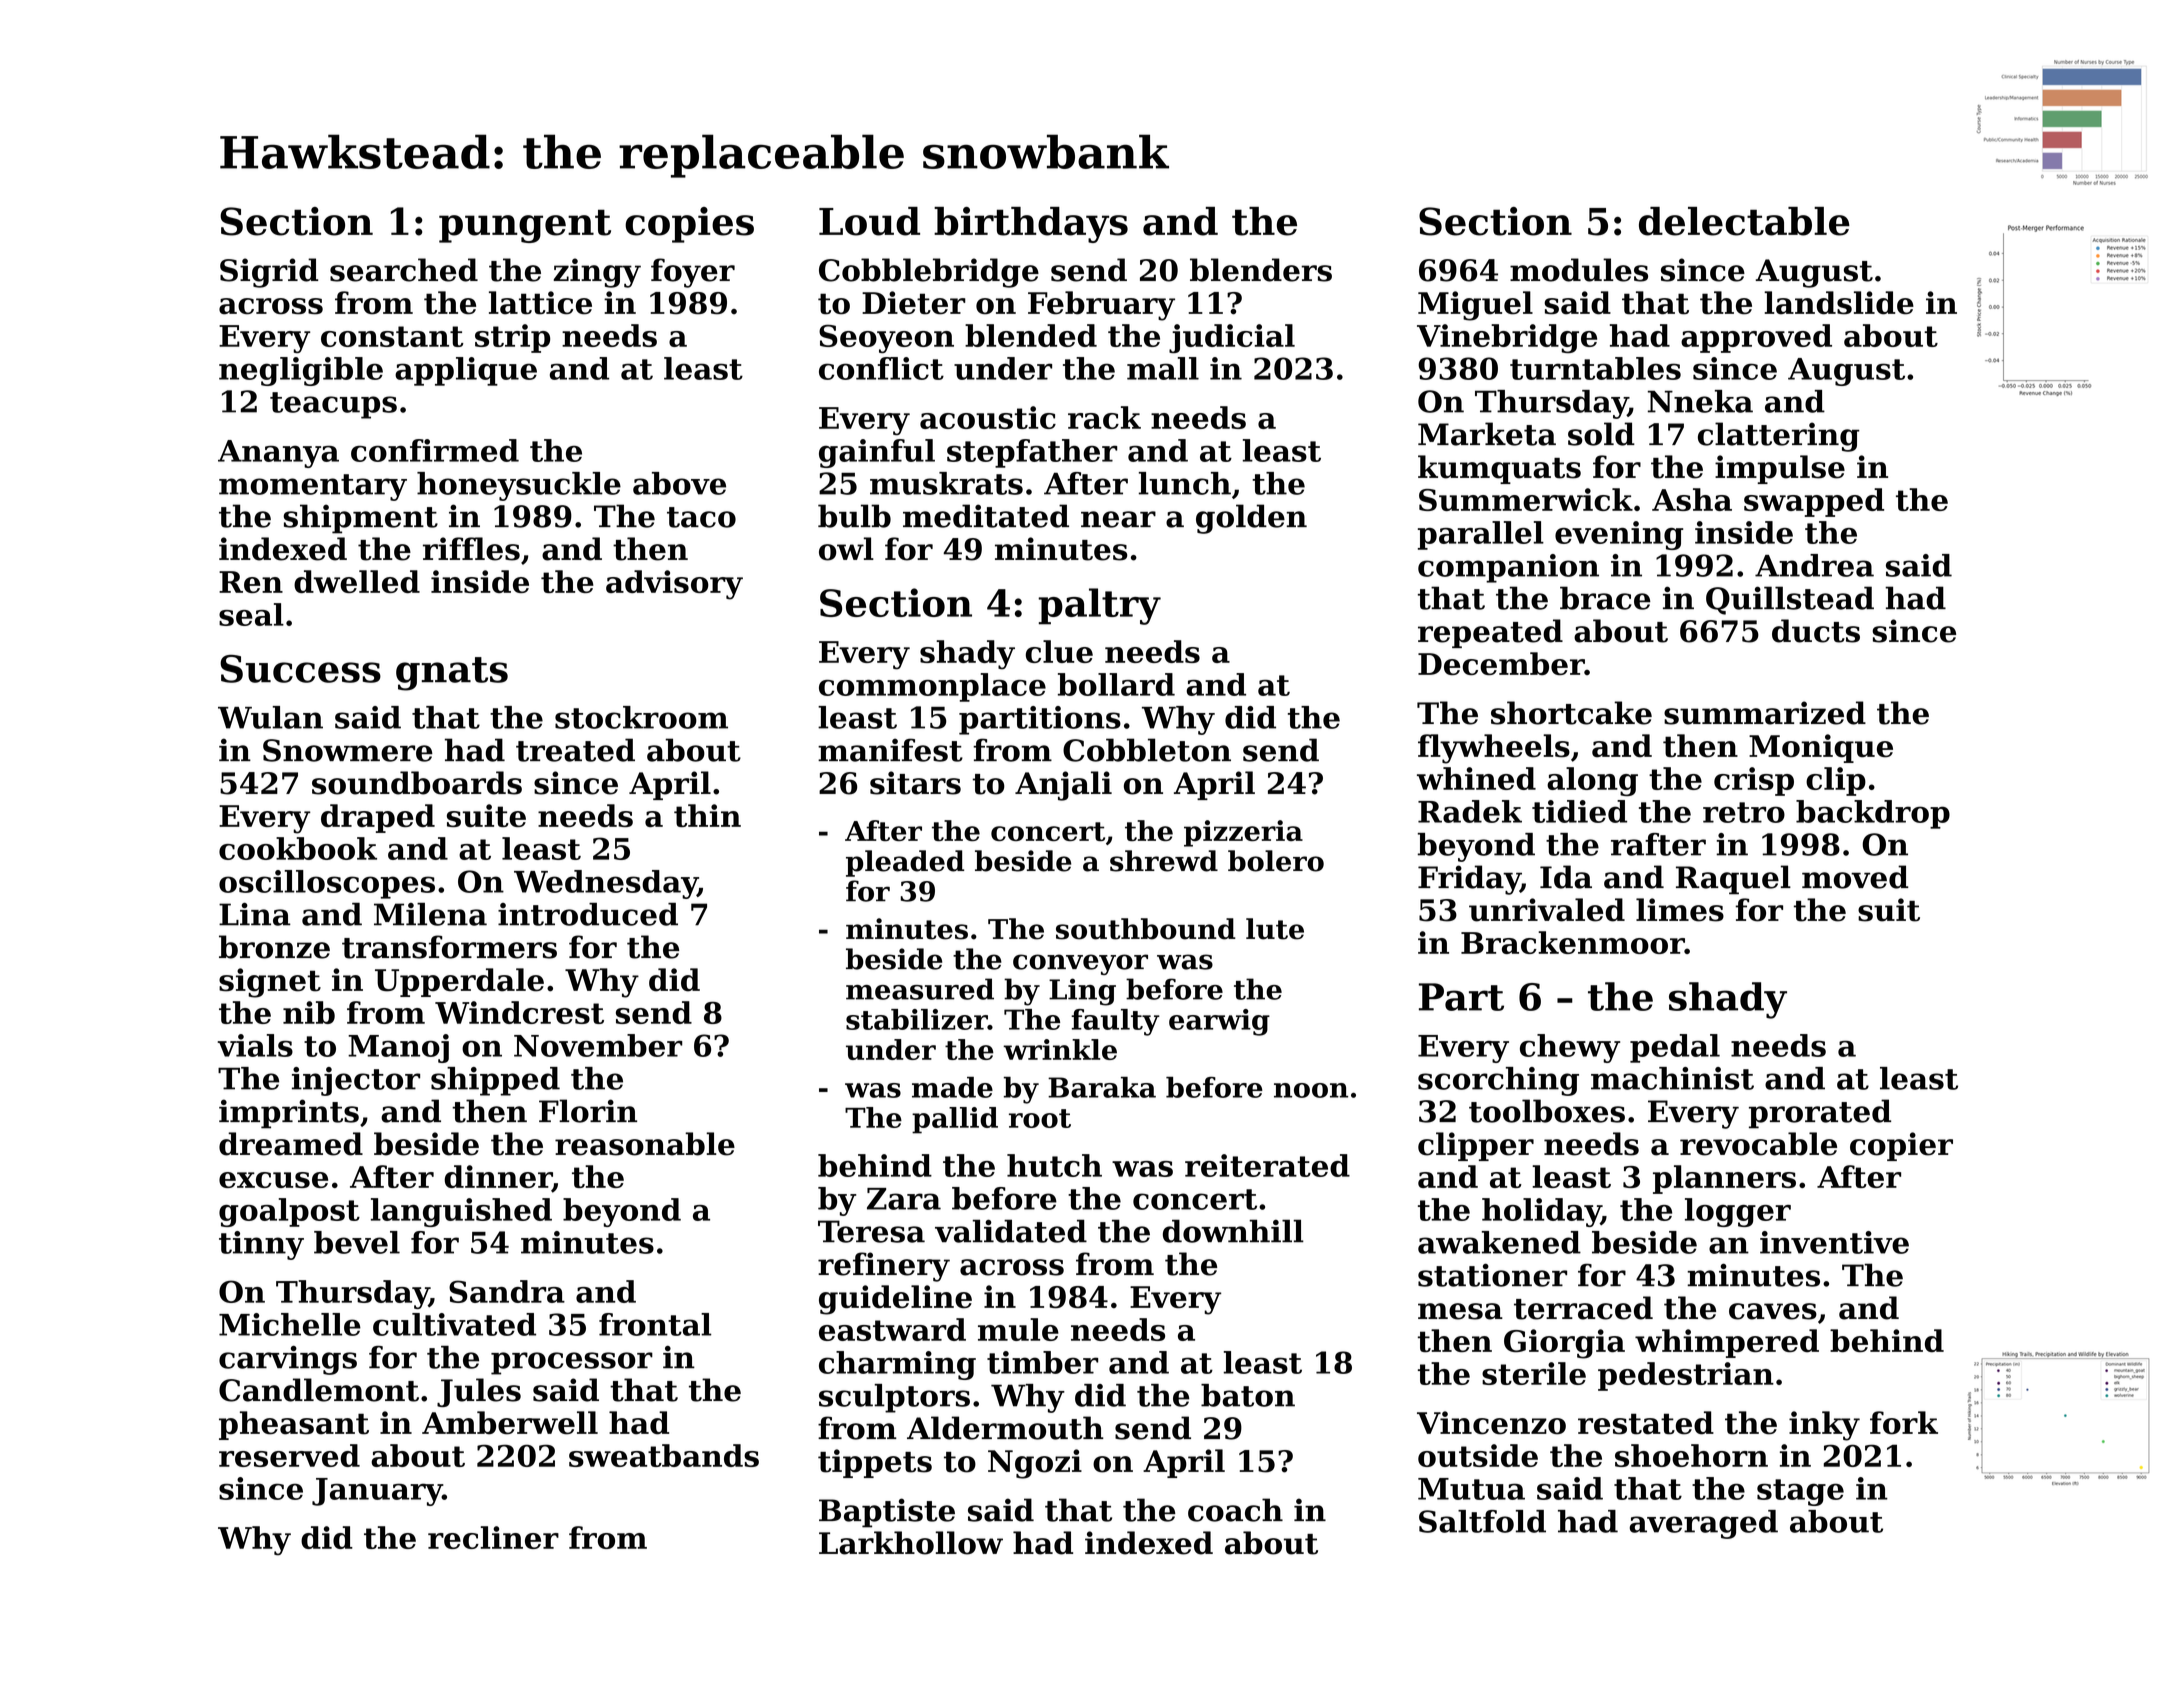 This image has height=1683, width=2178. Describe the element at coordinates (298, 848) in the image. I see `cookbook` at that location.
